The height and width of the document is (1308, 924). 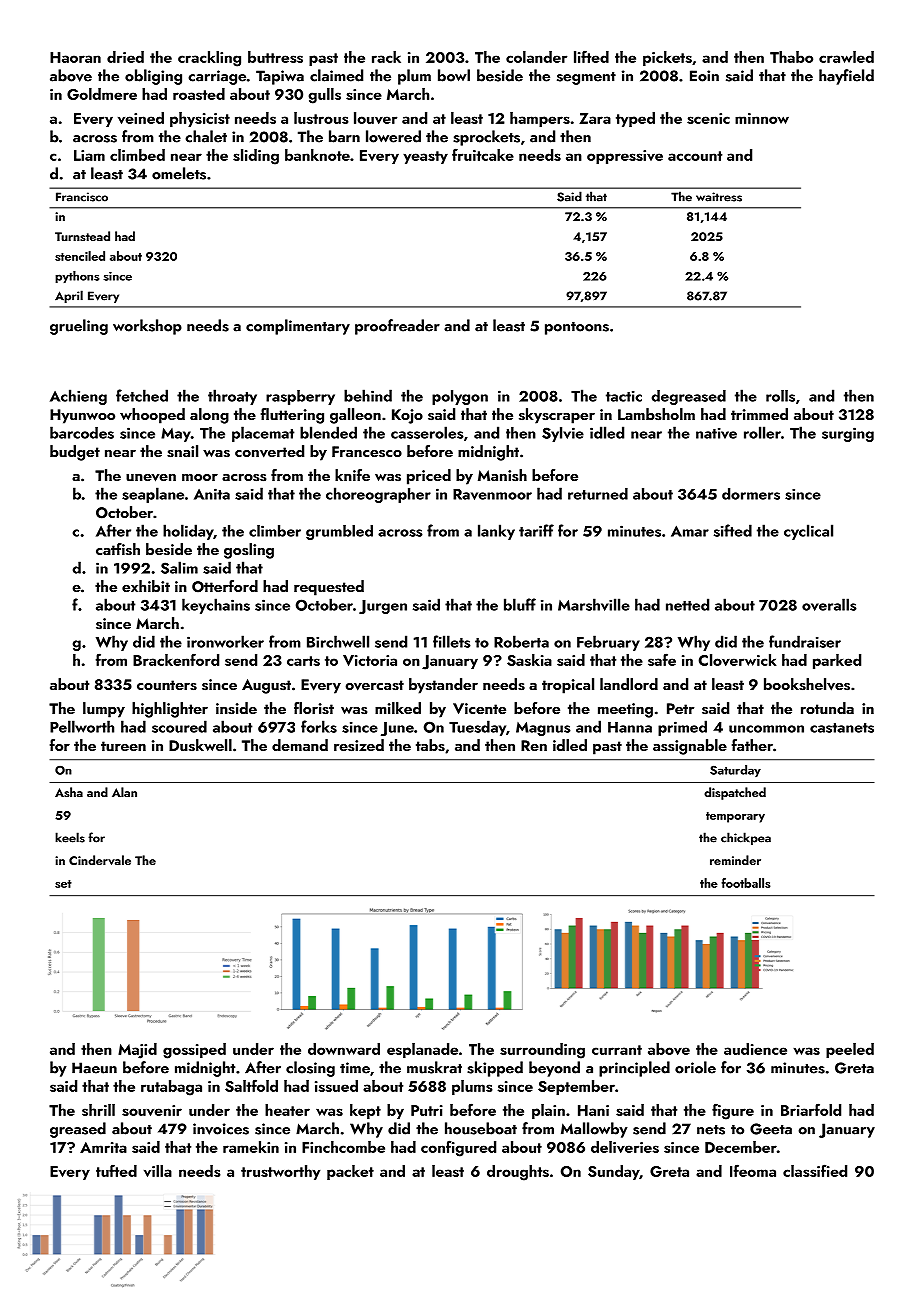 What do you see at coordinates (69, 792) in the document?
I see `Asha` at bounding box center [69, 792].
